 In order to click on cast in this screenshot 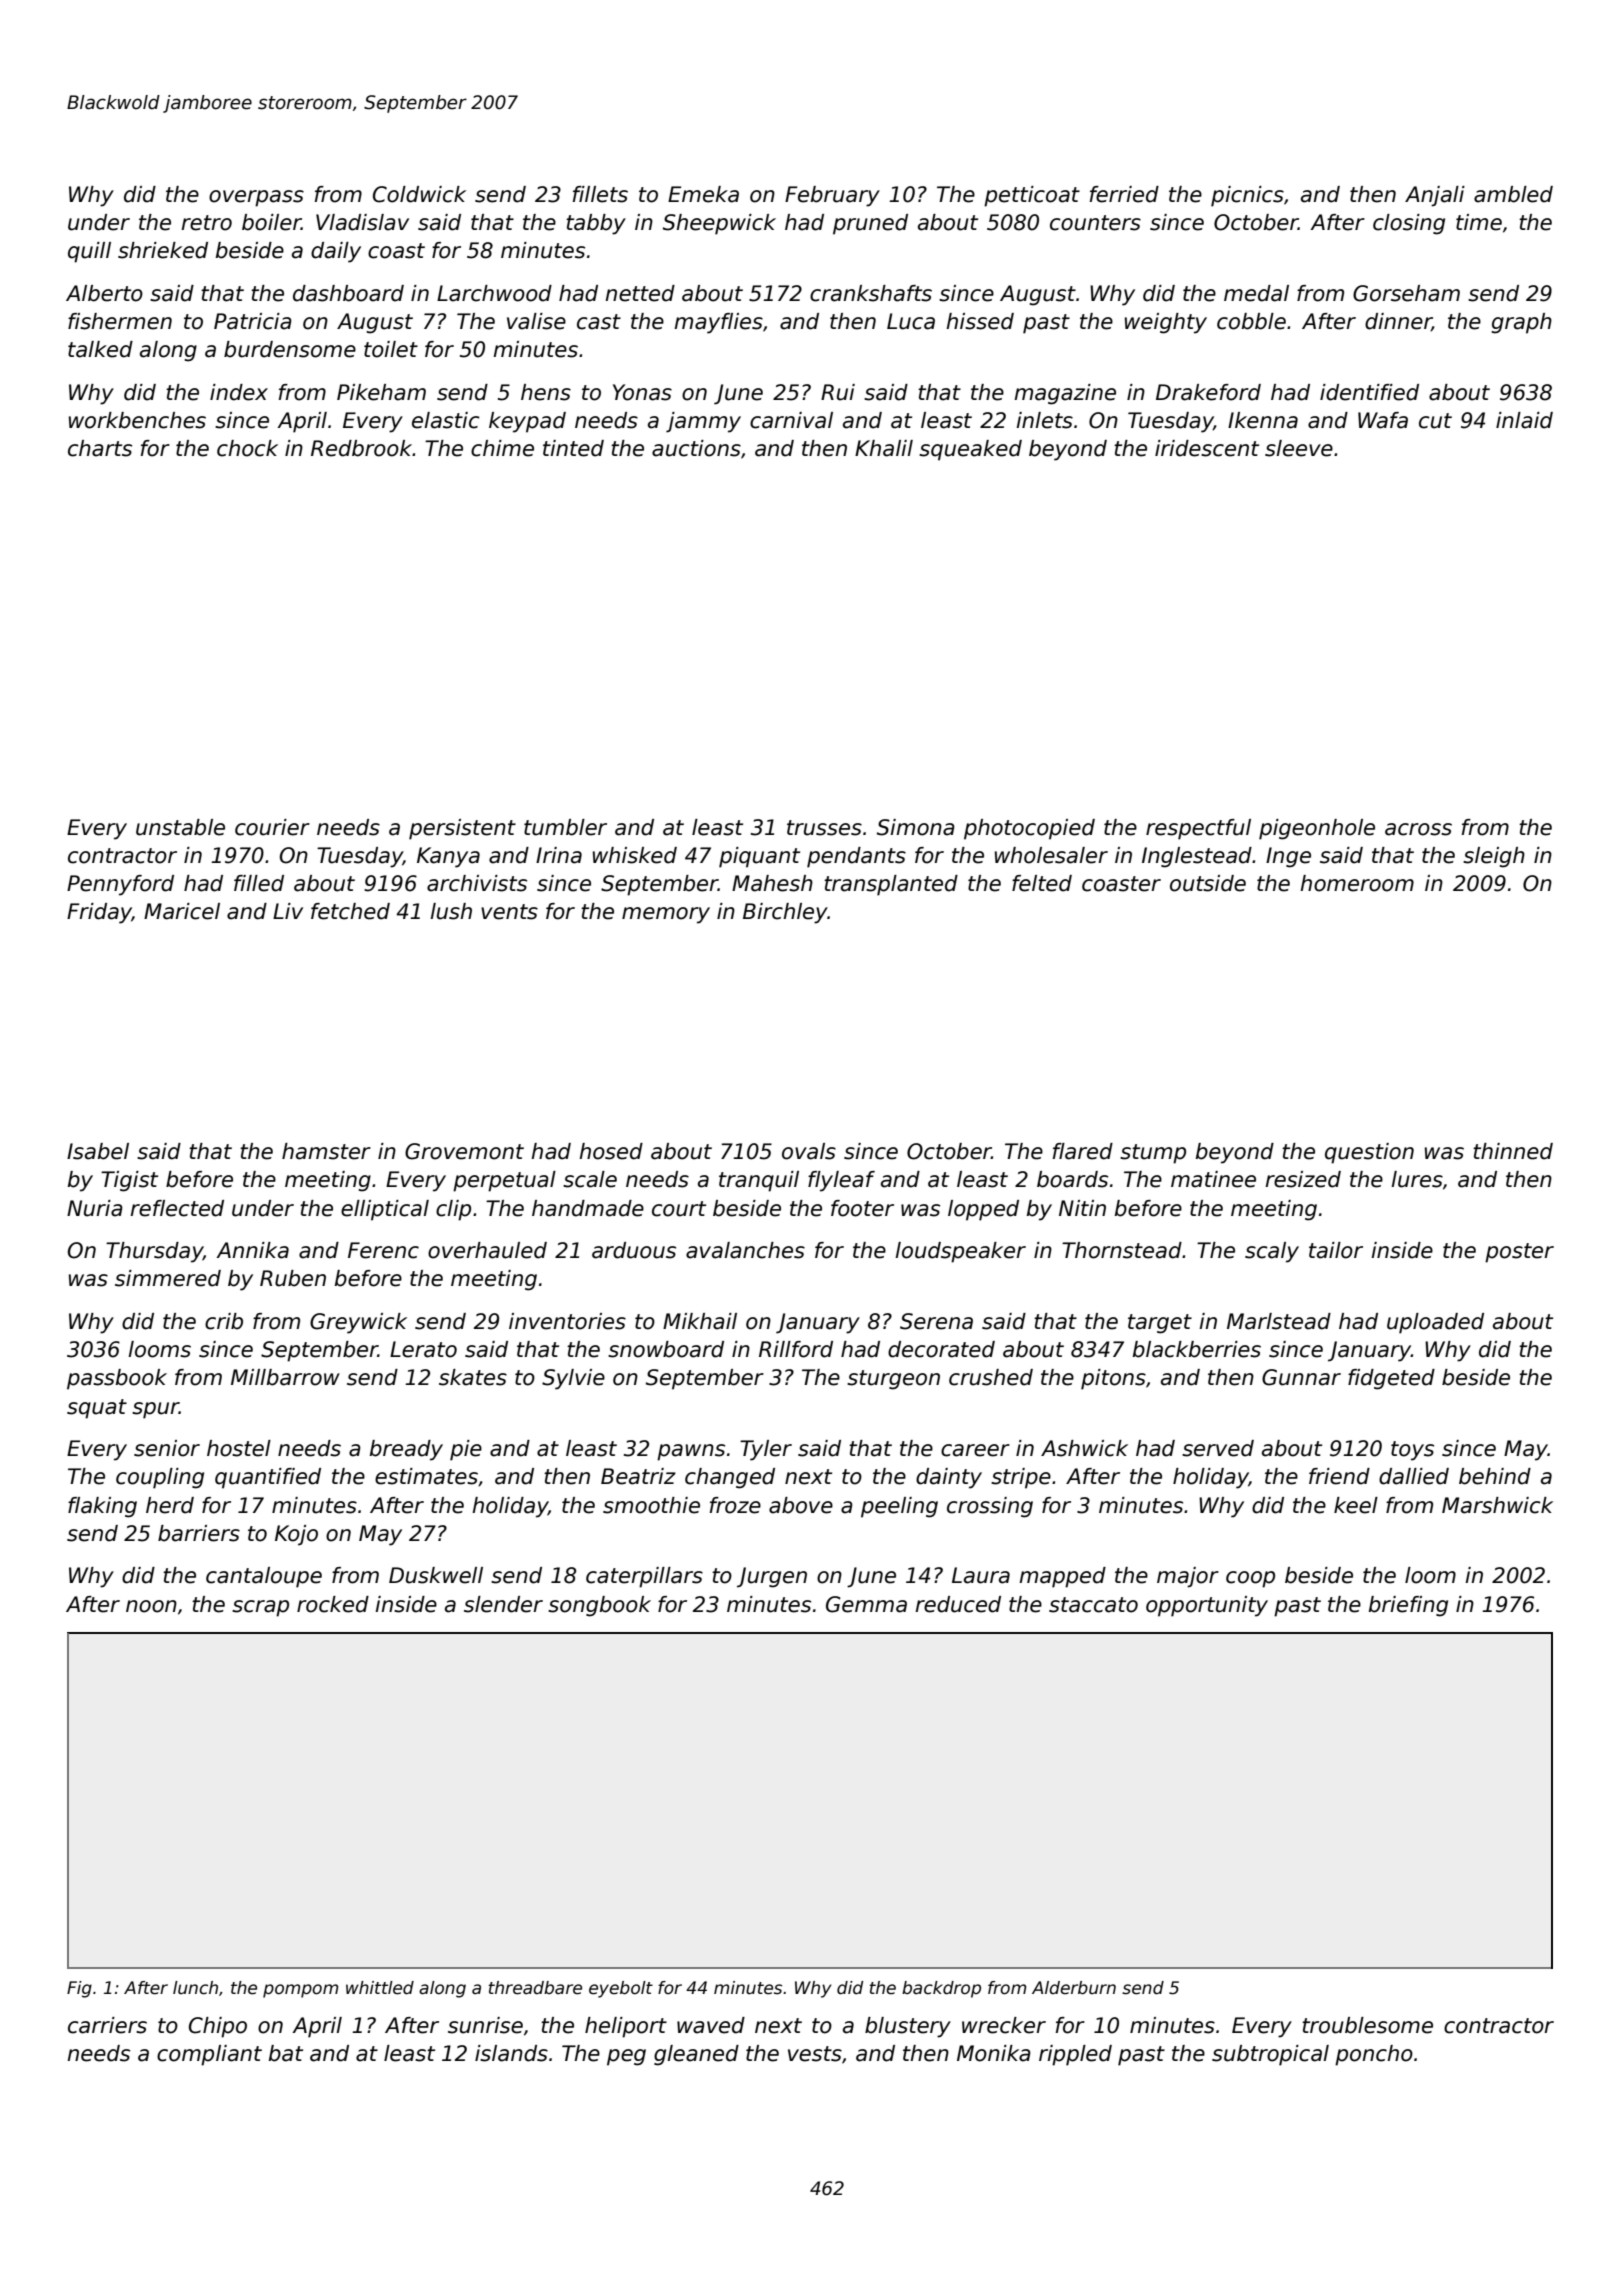, I will do `click(599, 322)`.
